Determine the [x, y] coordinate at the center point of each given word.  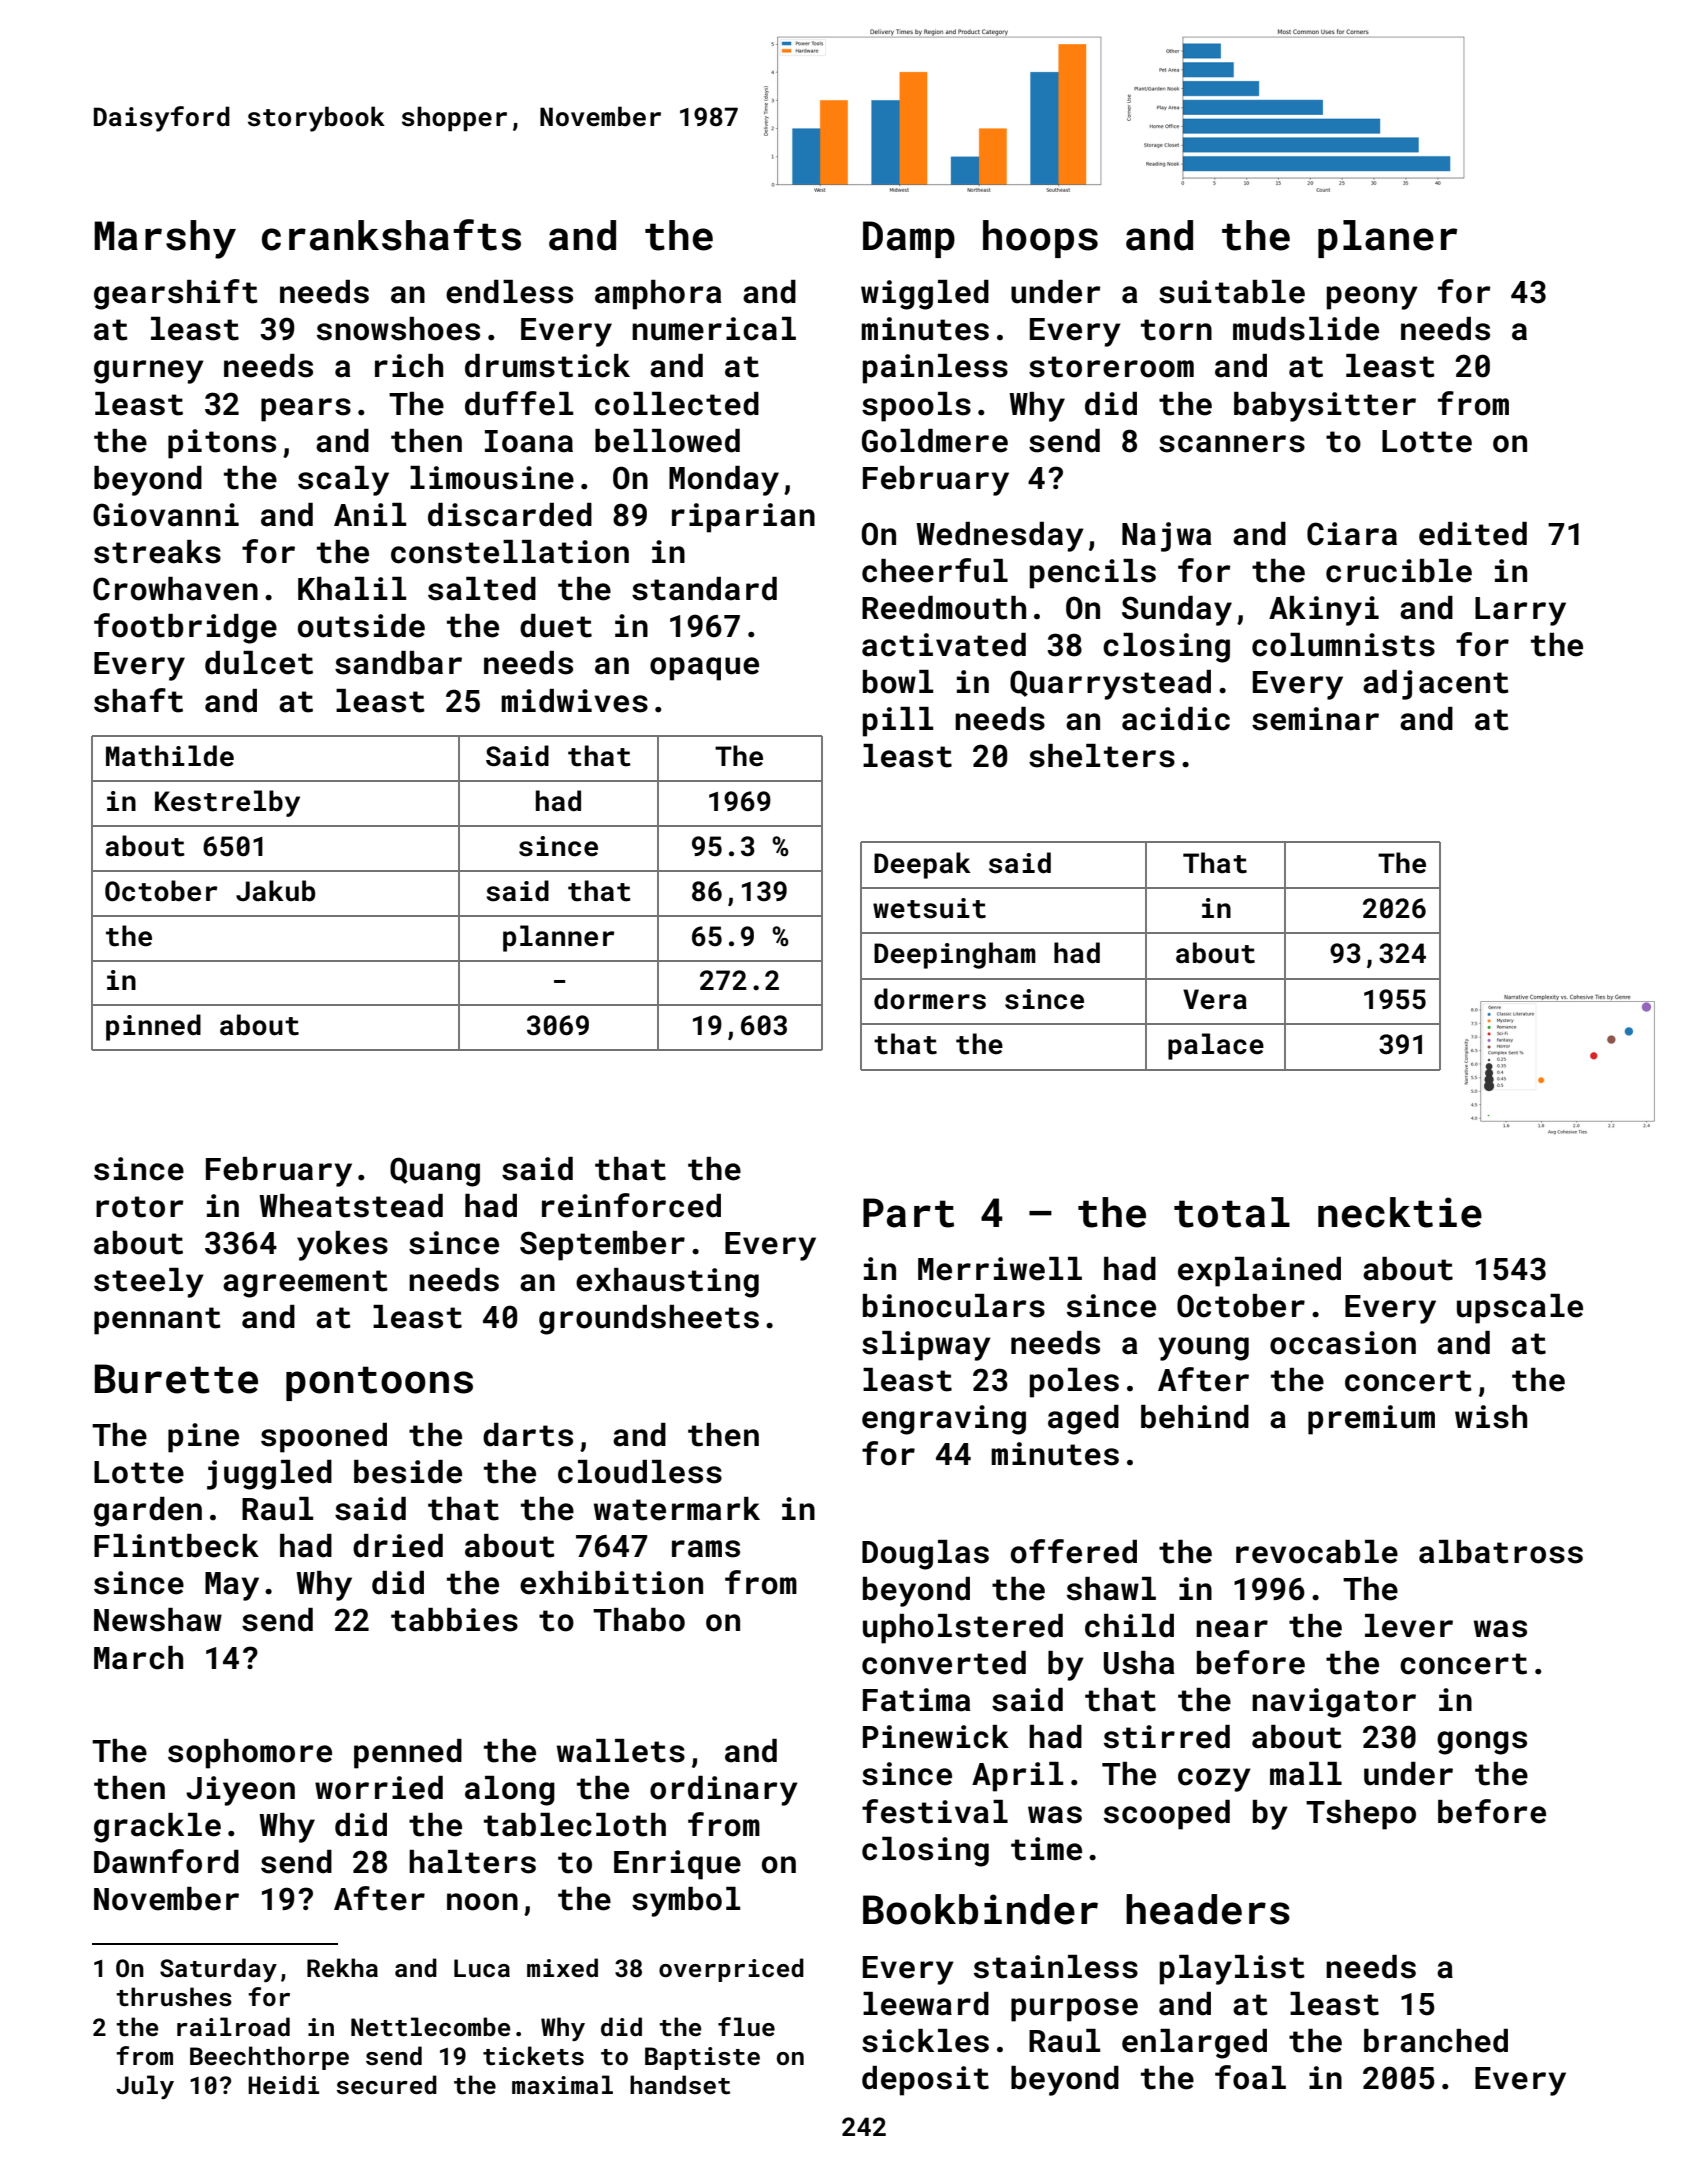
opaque [704, 669]
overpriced [731, 1970]
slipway [926, 1346]
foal [1250, 2077]
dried [398, 1546]
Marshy [165, 239]
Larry [1520, 611]
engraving [944, 1420]
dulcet [259, 663]
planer [1387, 239]
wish [1491, 1417]
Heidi [283, 2084]
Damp [909, 239]
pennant [157, 1321]
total [1232, 1212]
